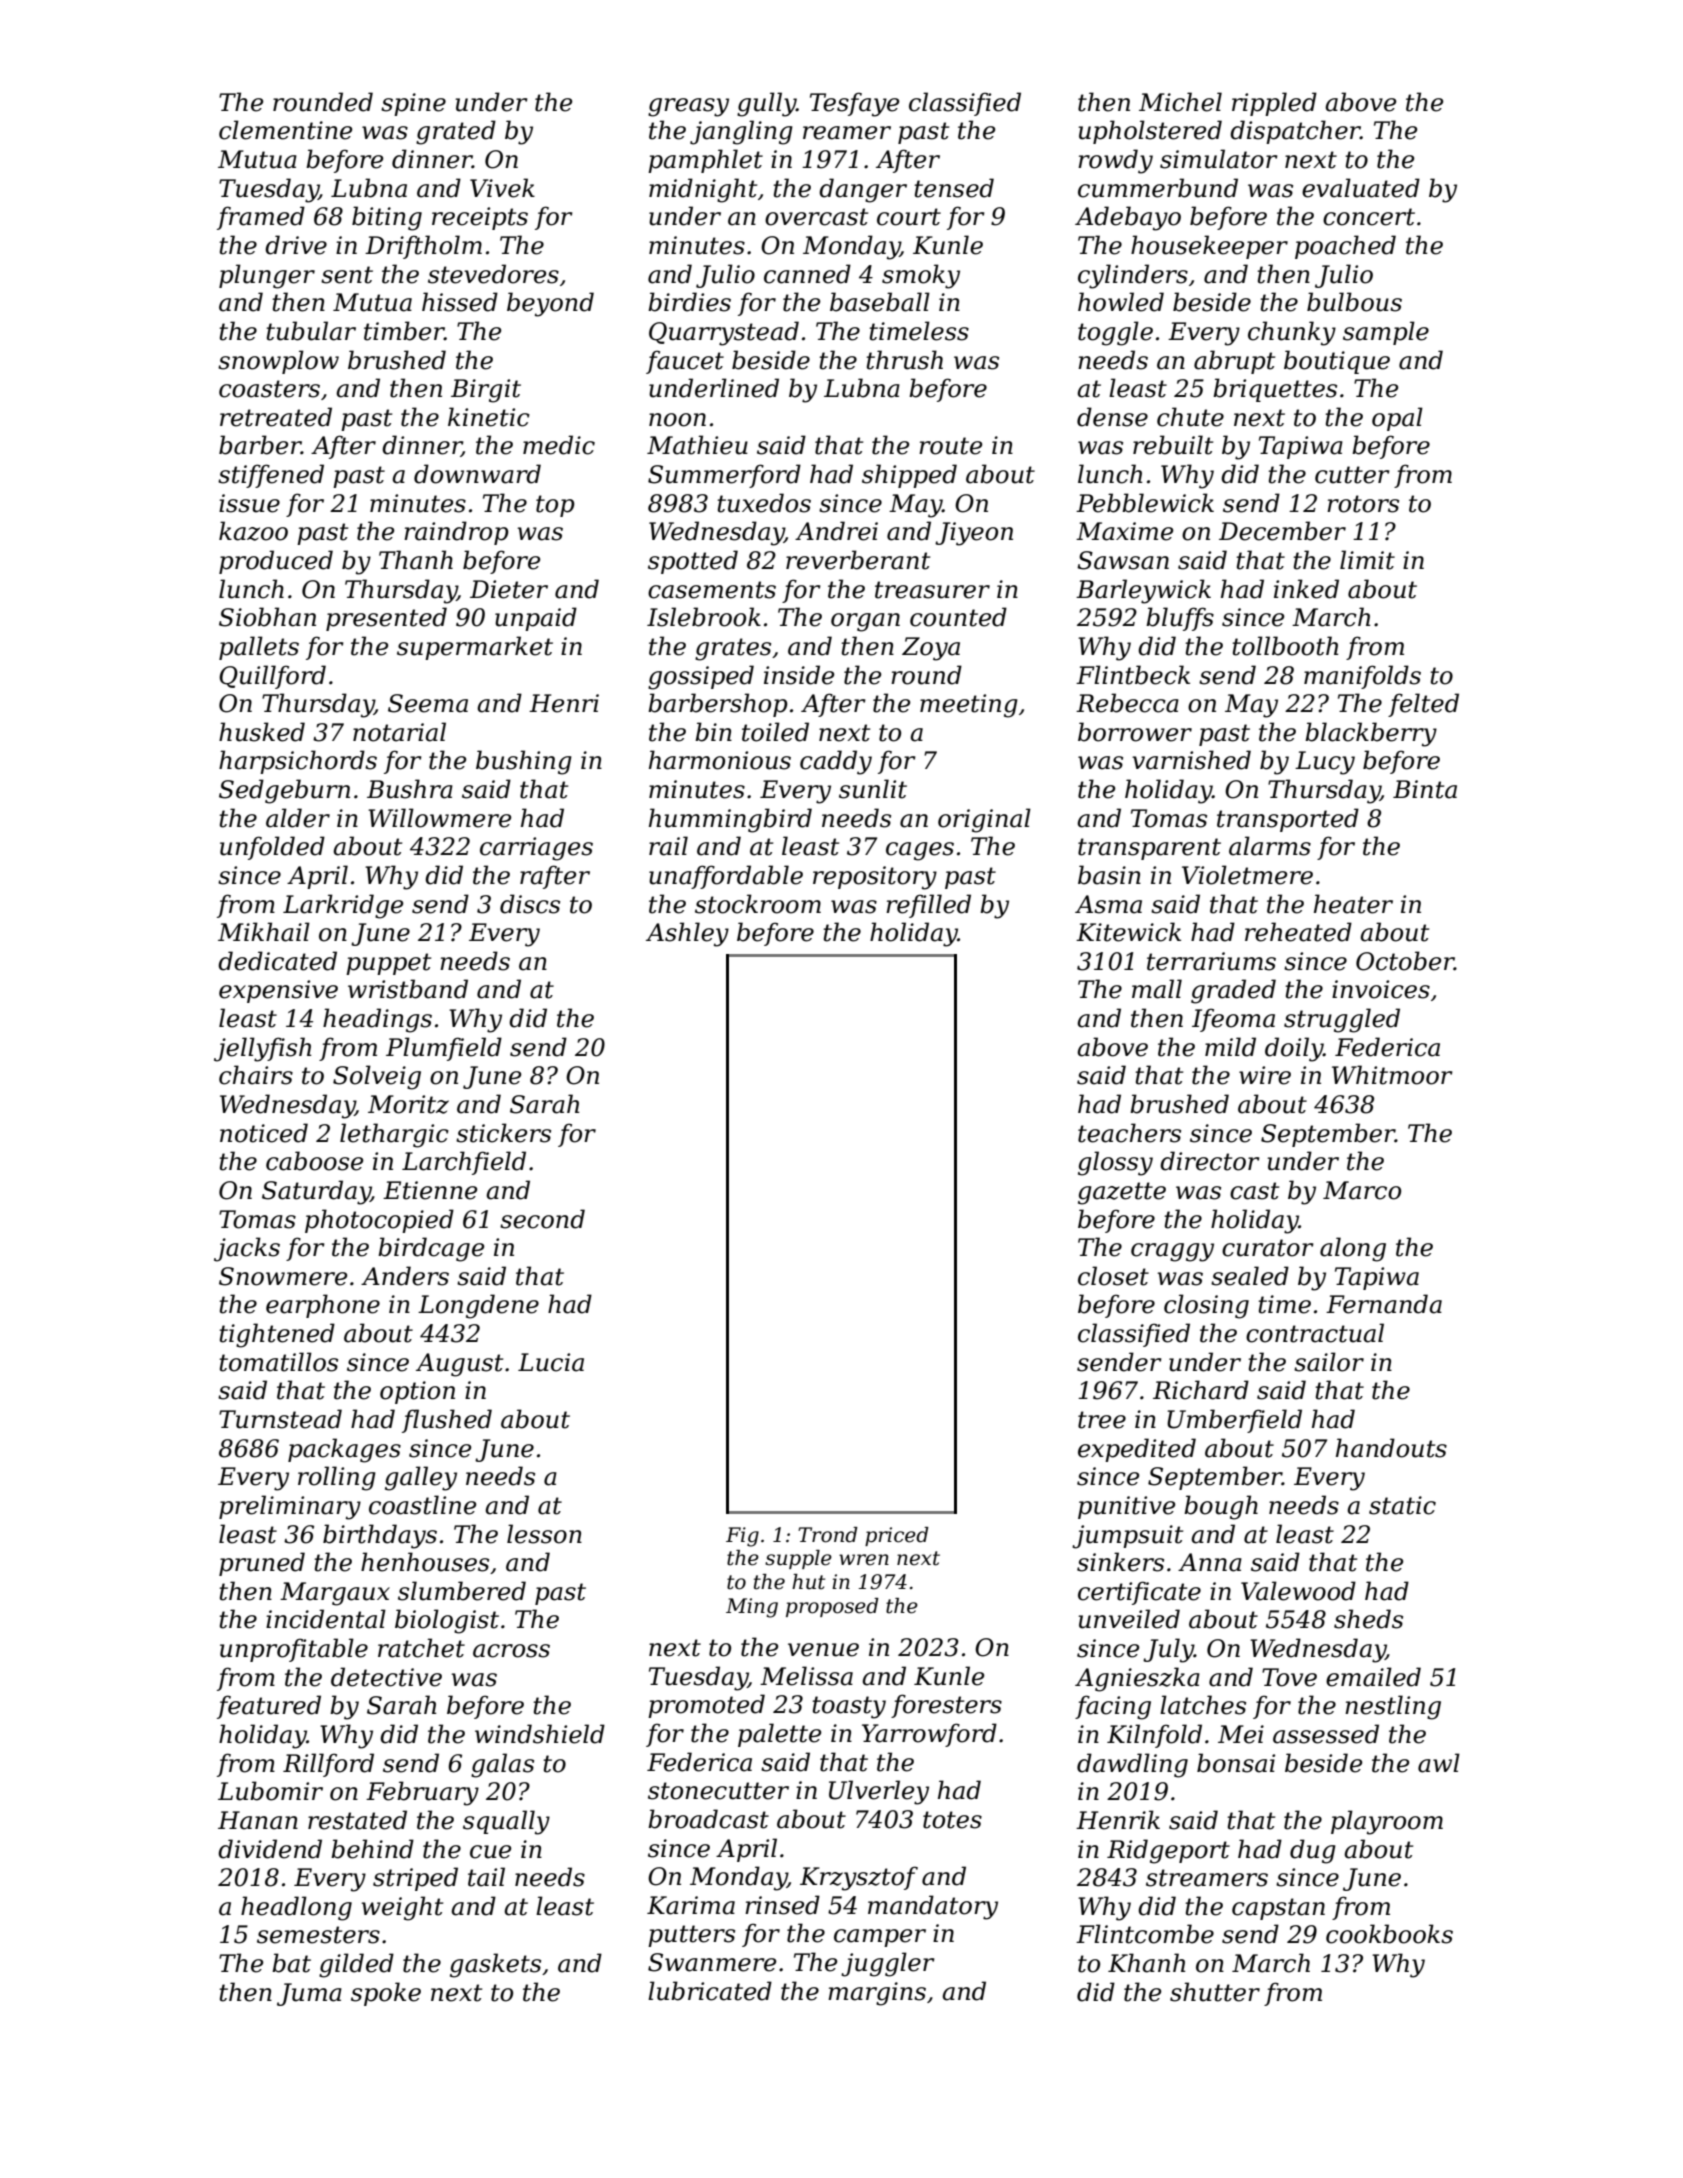  Describe the element at coordinates (413, 104) in the page. I see `spine` at that location.
